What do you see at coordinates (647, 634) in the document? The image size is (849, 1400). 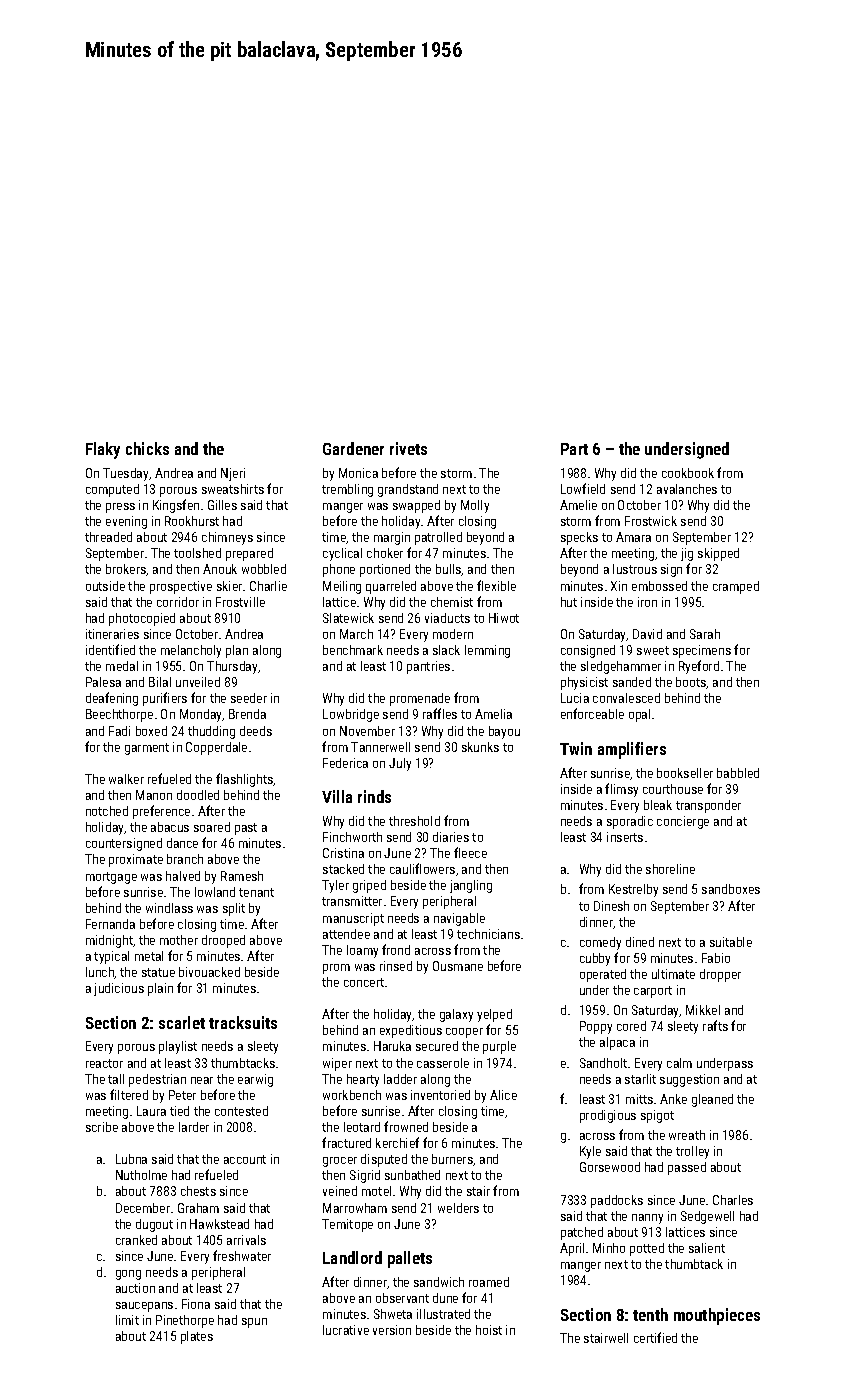 I see `David` at bounding box center [647, 634].
